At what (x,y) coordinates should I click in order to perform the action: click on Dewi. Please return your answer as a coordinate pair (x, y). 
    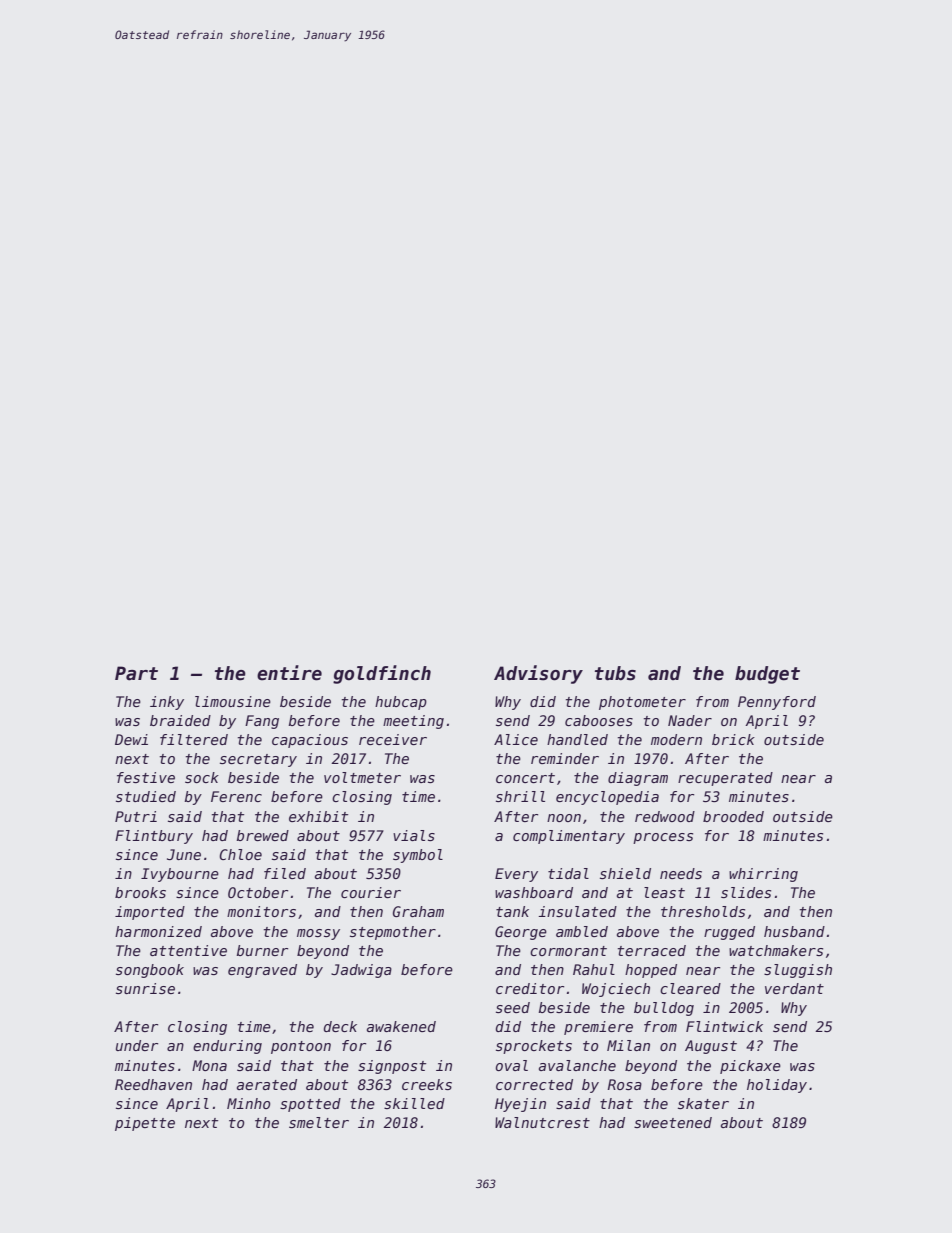
    Looking at the image, I should click on (131, 739).
